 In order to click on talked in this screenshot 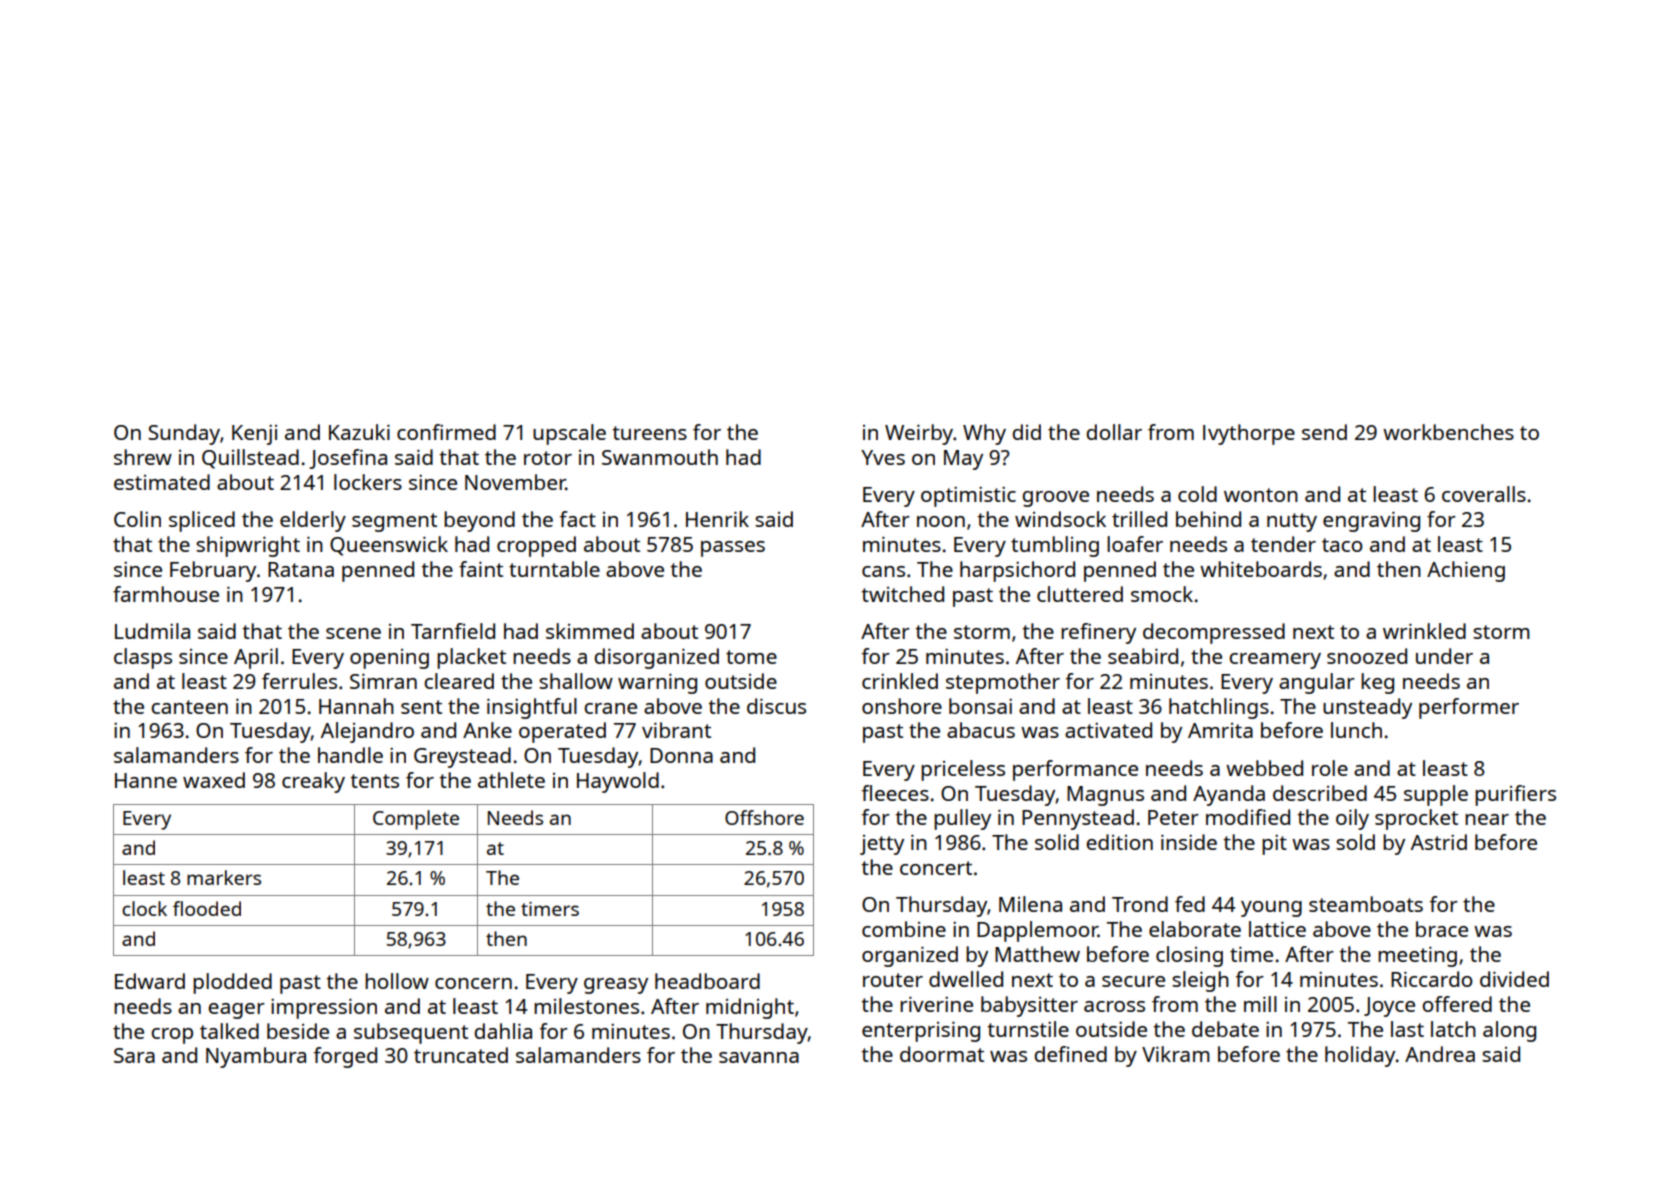, I will do `click(229, 1031)`.
